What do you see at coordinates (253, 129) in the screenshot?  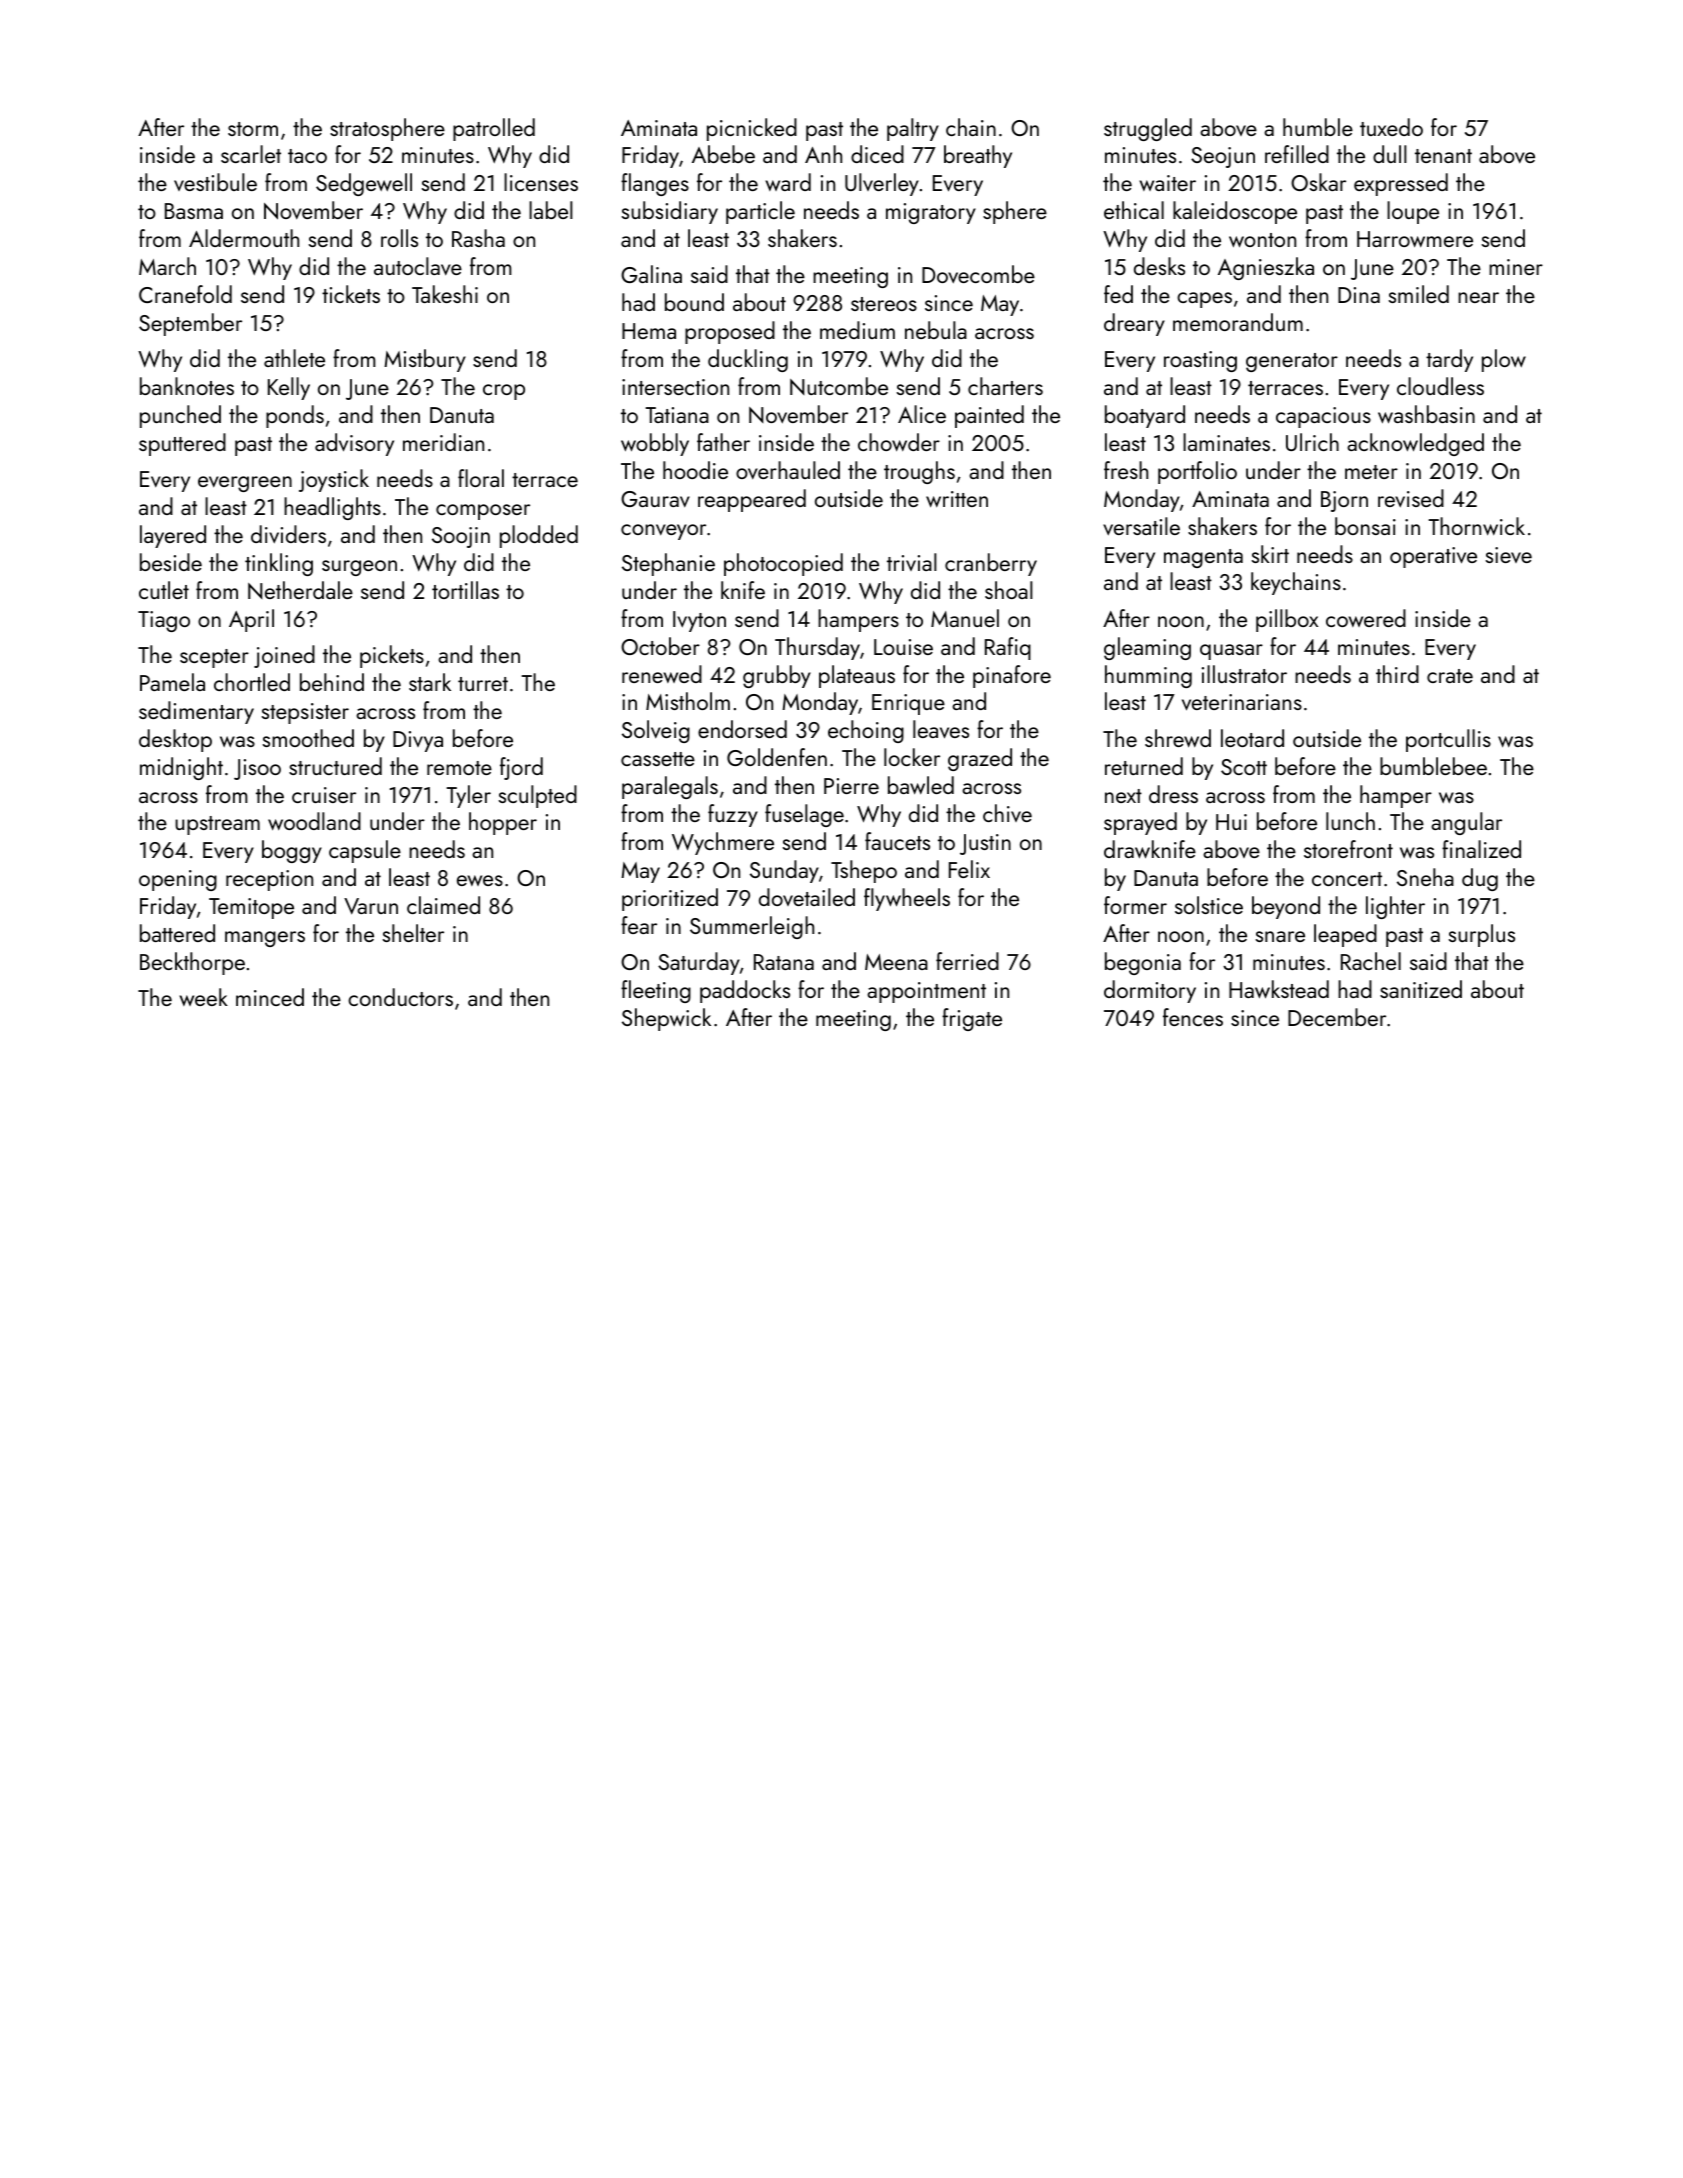 I see `storm` at bounding box center [253, 129].
